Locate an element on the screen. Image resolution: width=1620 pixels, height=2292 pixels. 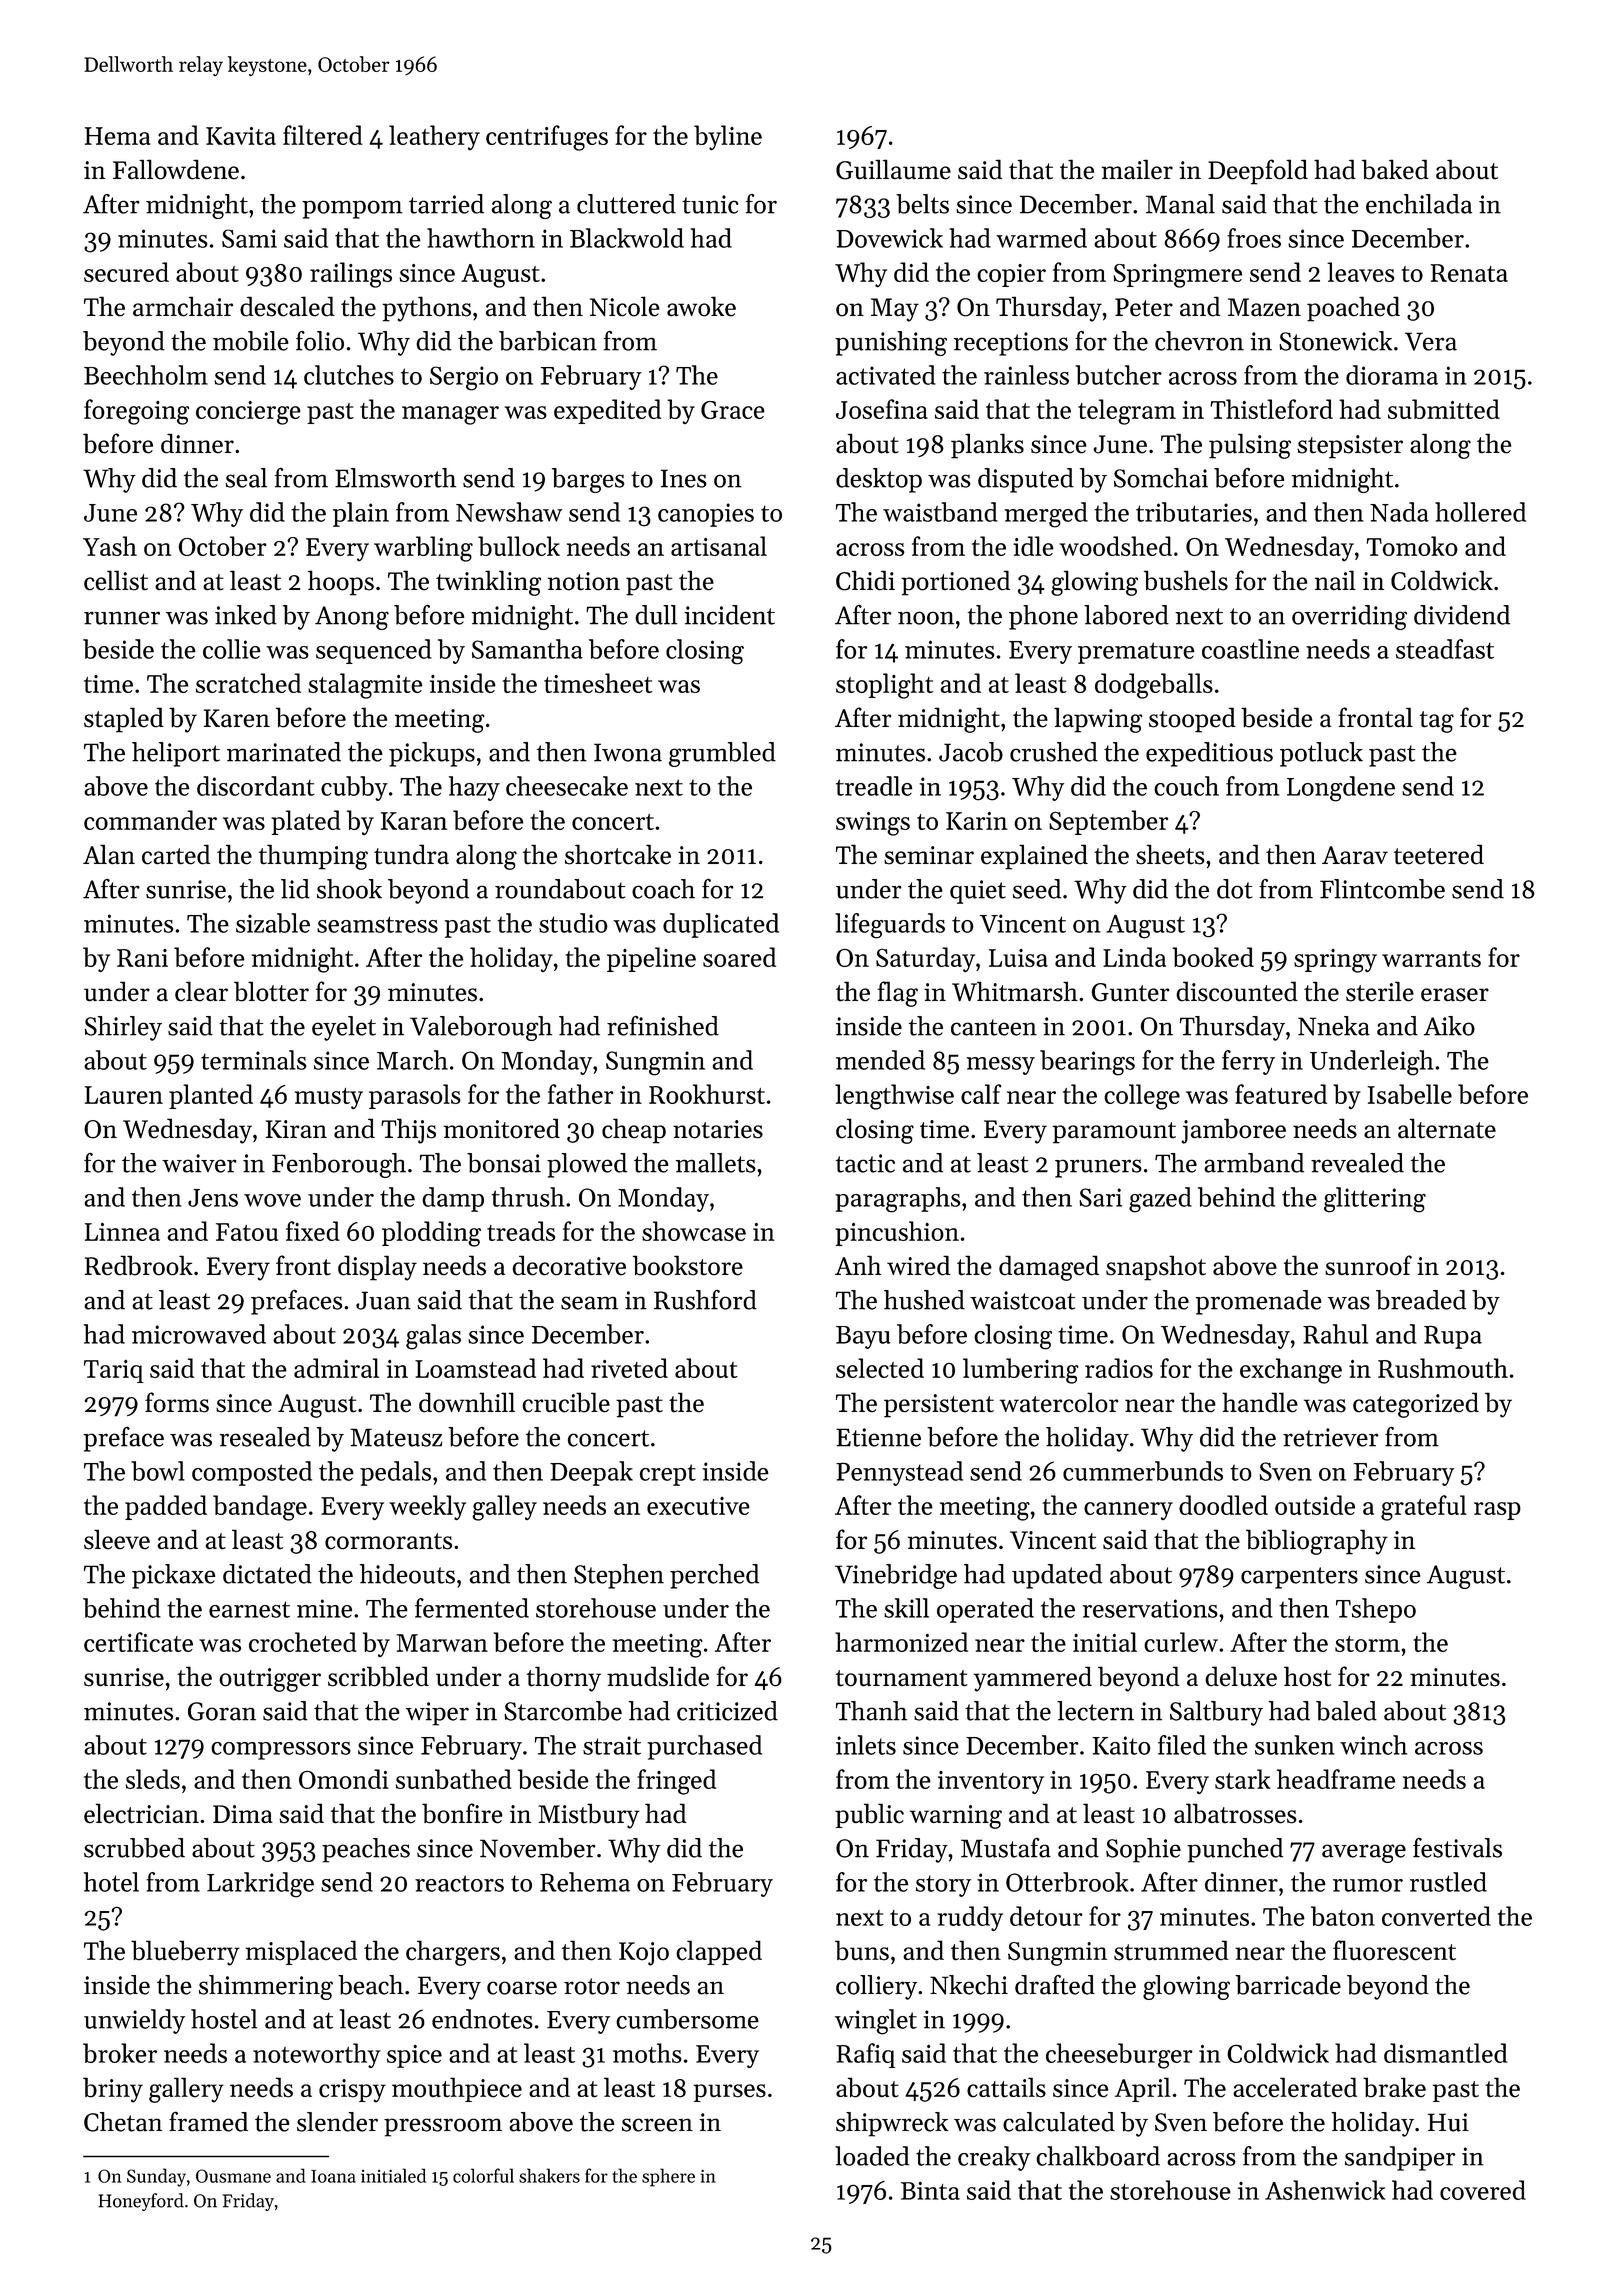
Jens is located at coordinates (213, 1198).
